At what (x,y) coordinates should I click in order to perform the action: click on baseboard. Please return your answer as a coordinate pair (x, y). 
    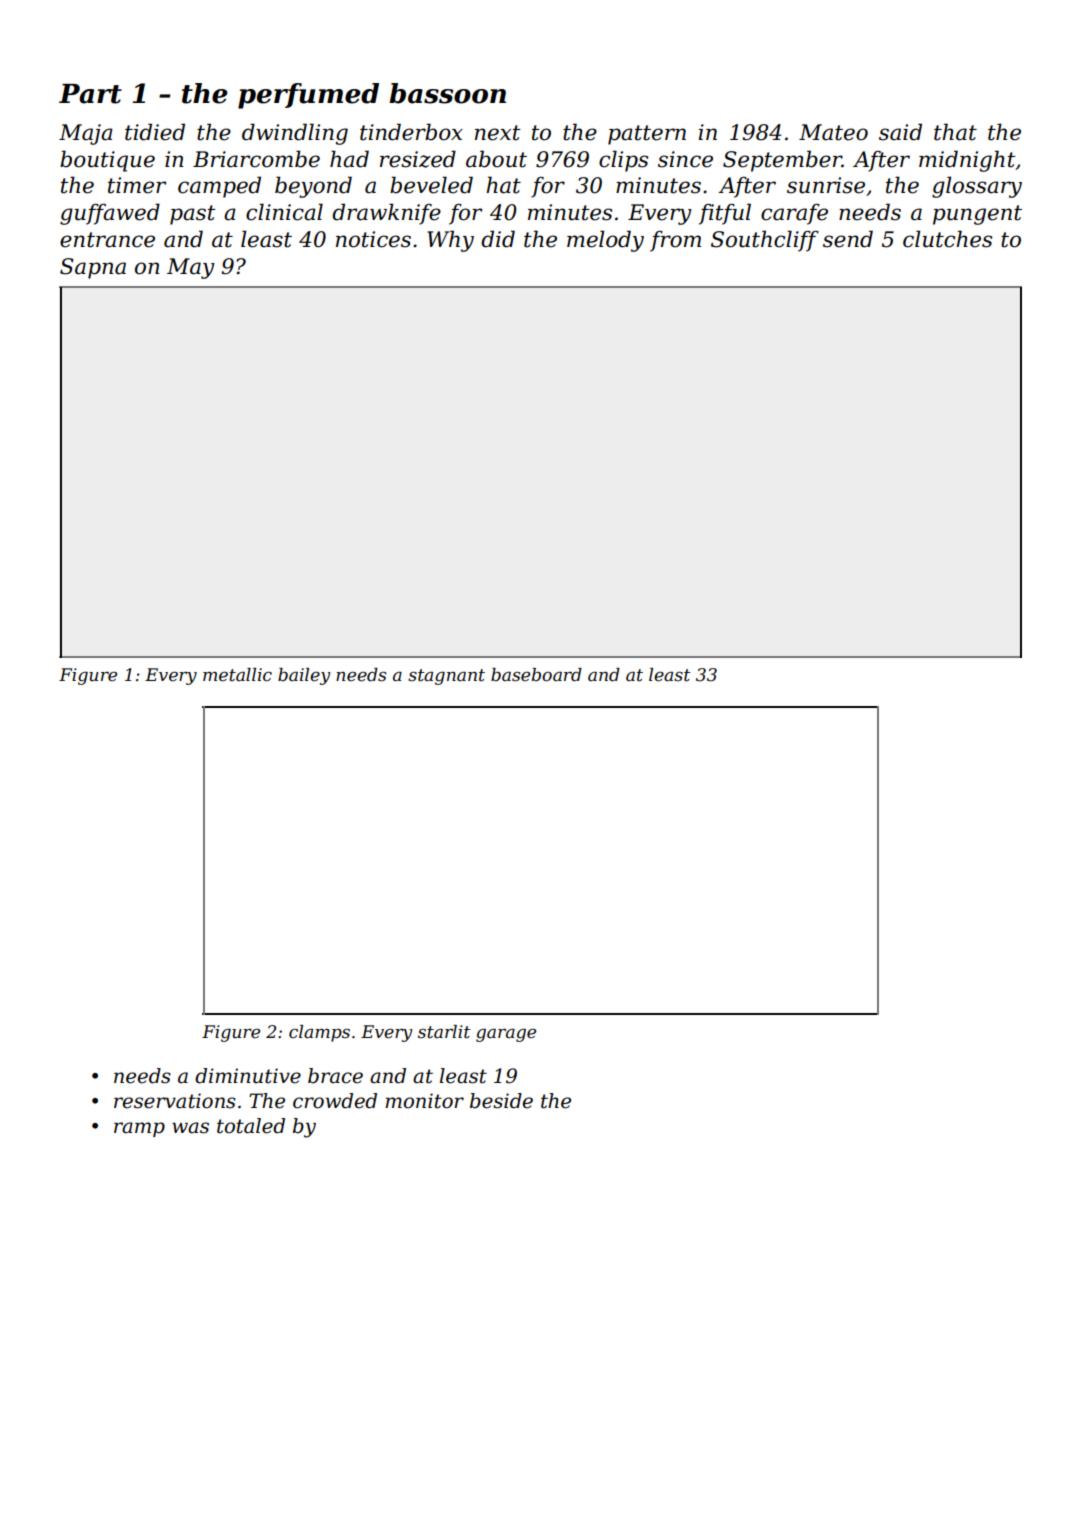
    Looking at the image, I should click on (536, 675).
